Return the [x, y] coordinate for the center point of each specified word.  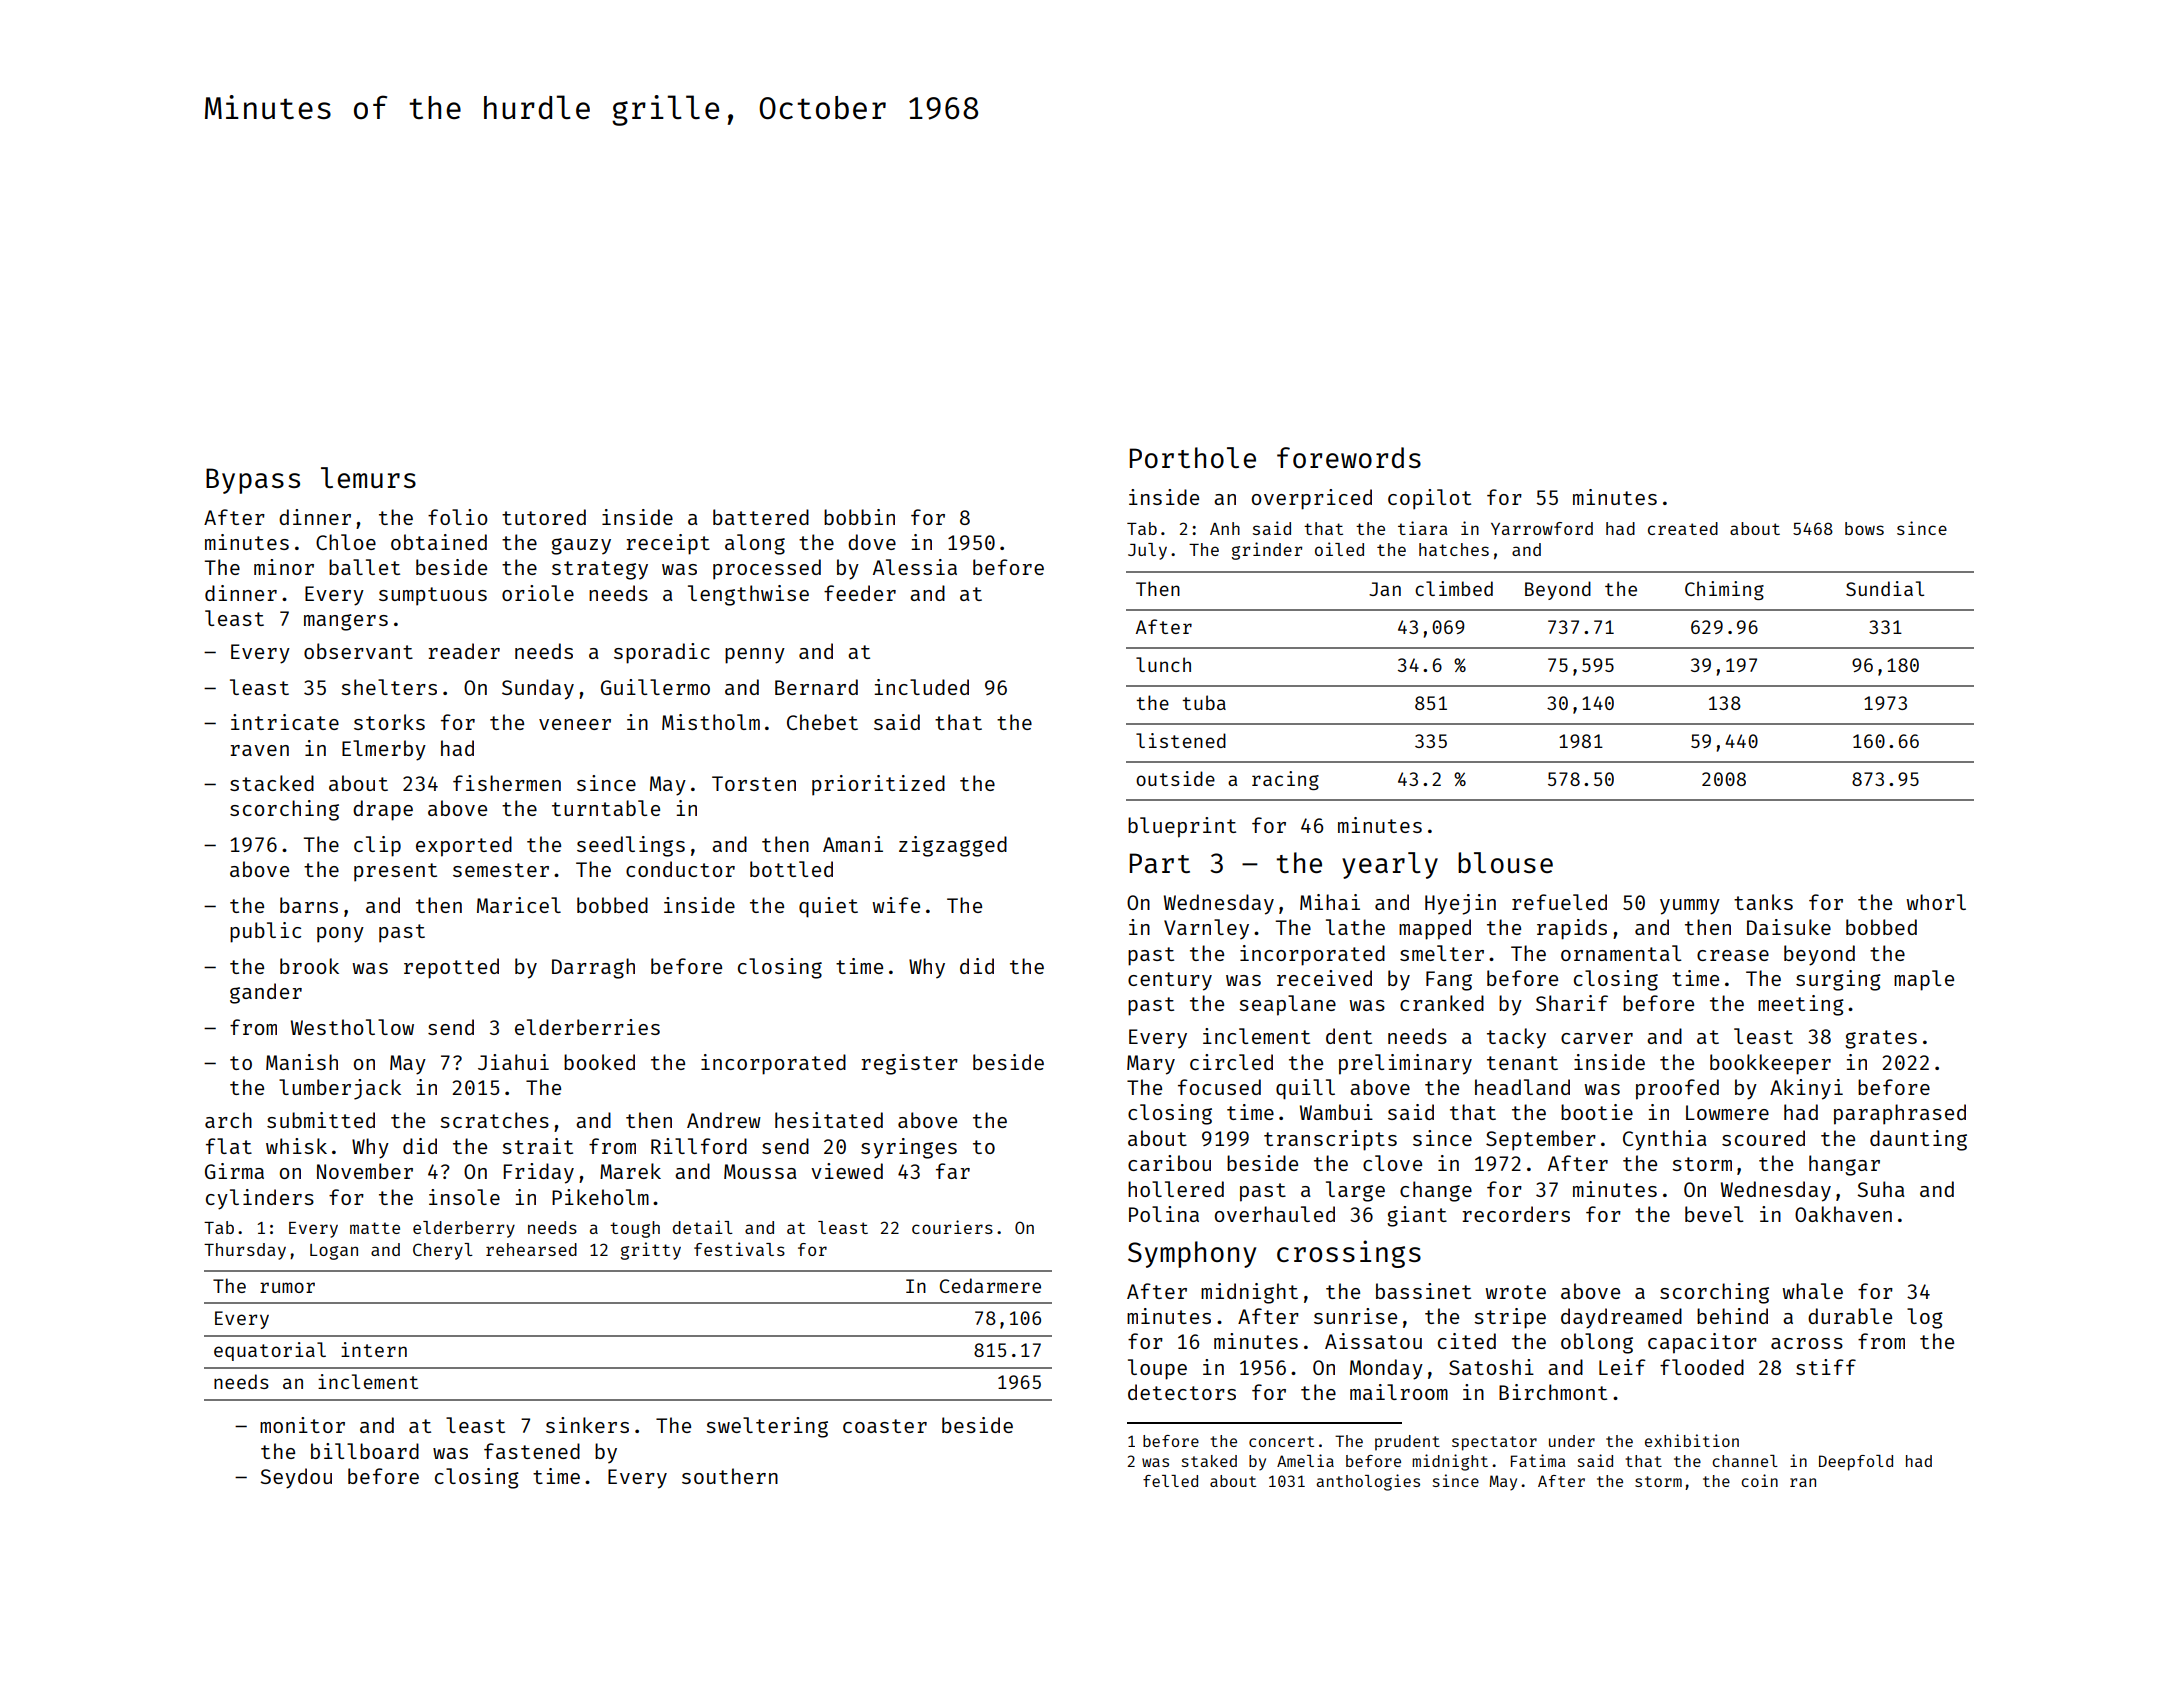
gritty [651, 1251]
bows [1864, 528]
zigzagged [953, 846]
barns [309, 905]
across [1807, 1343]
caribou [1169, 1163]
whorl [1936, 902]
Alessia [915, 567]
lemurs [368, 477]
